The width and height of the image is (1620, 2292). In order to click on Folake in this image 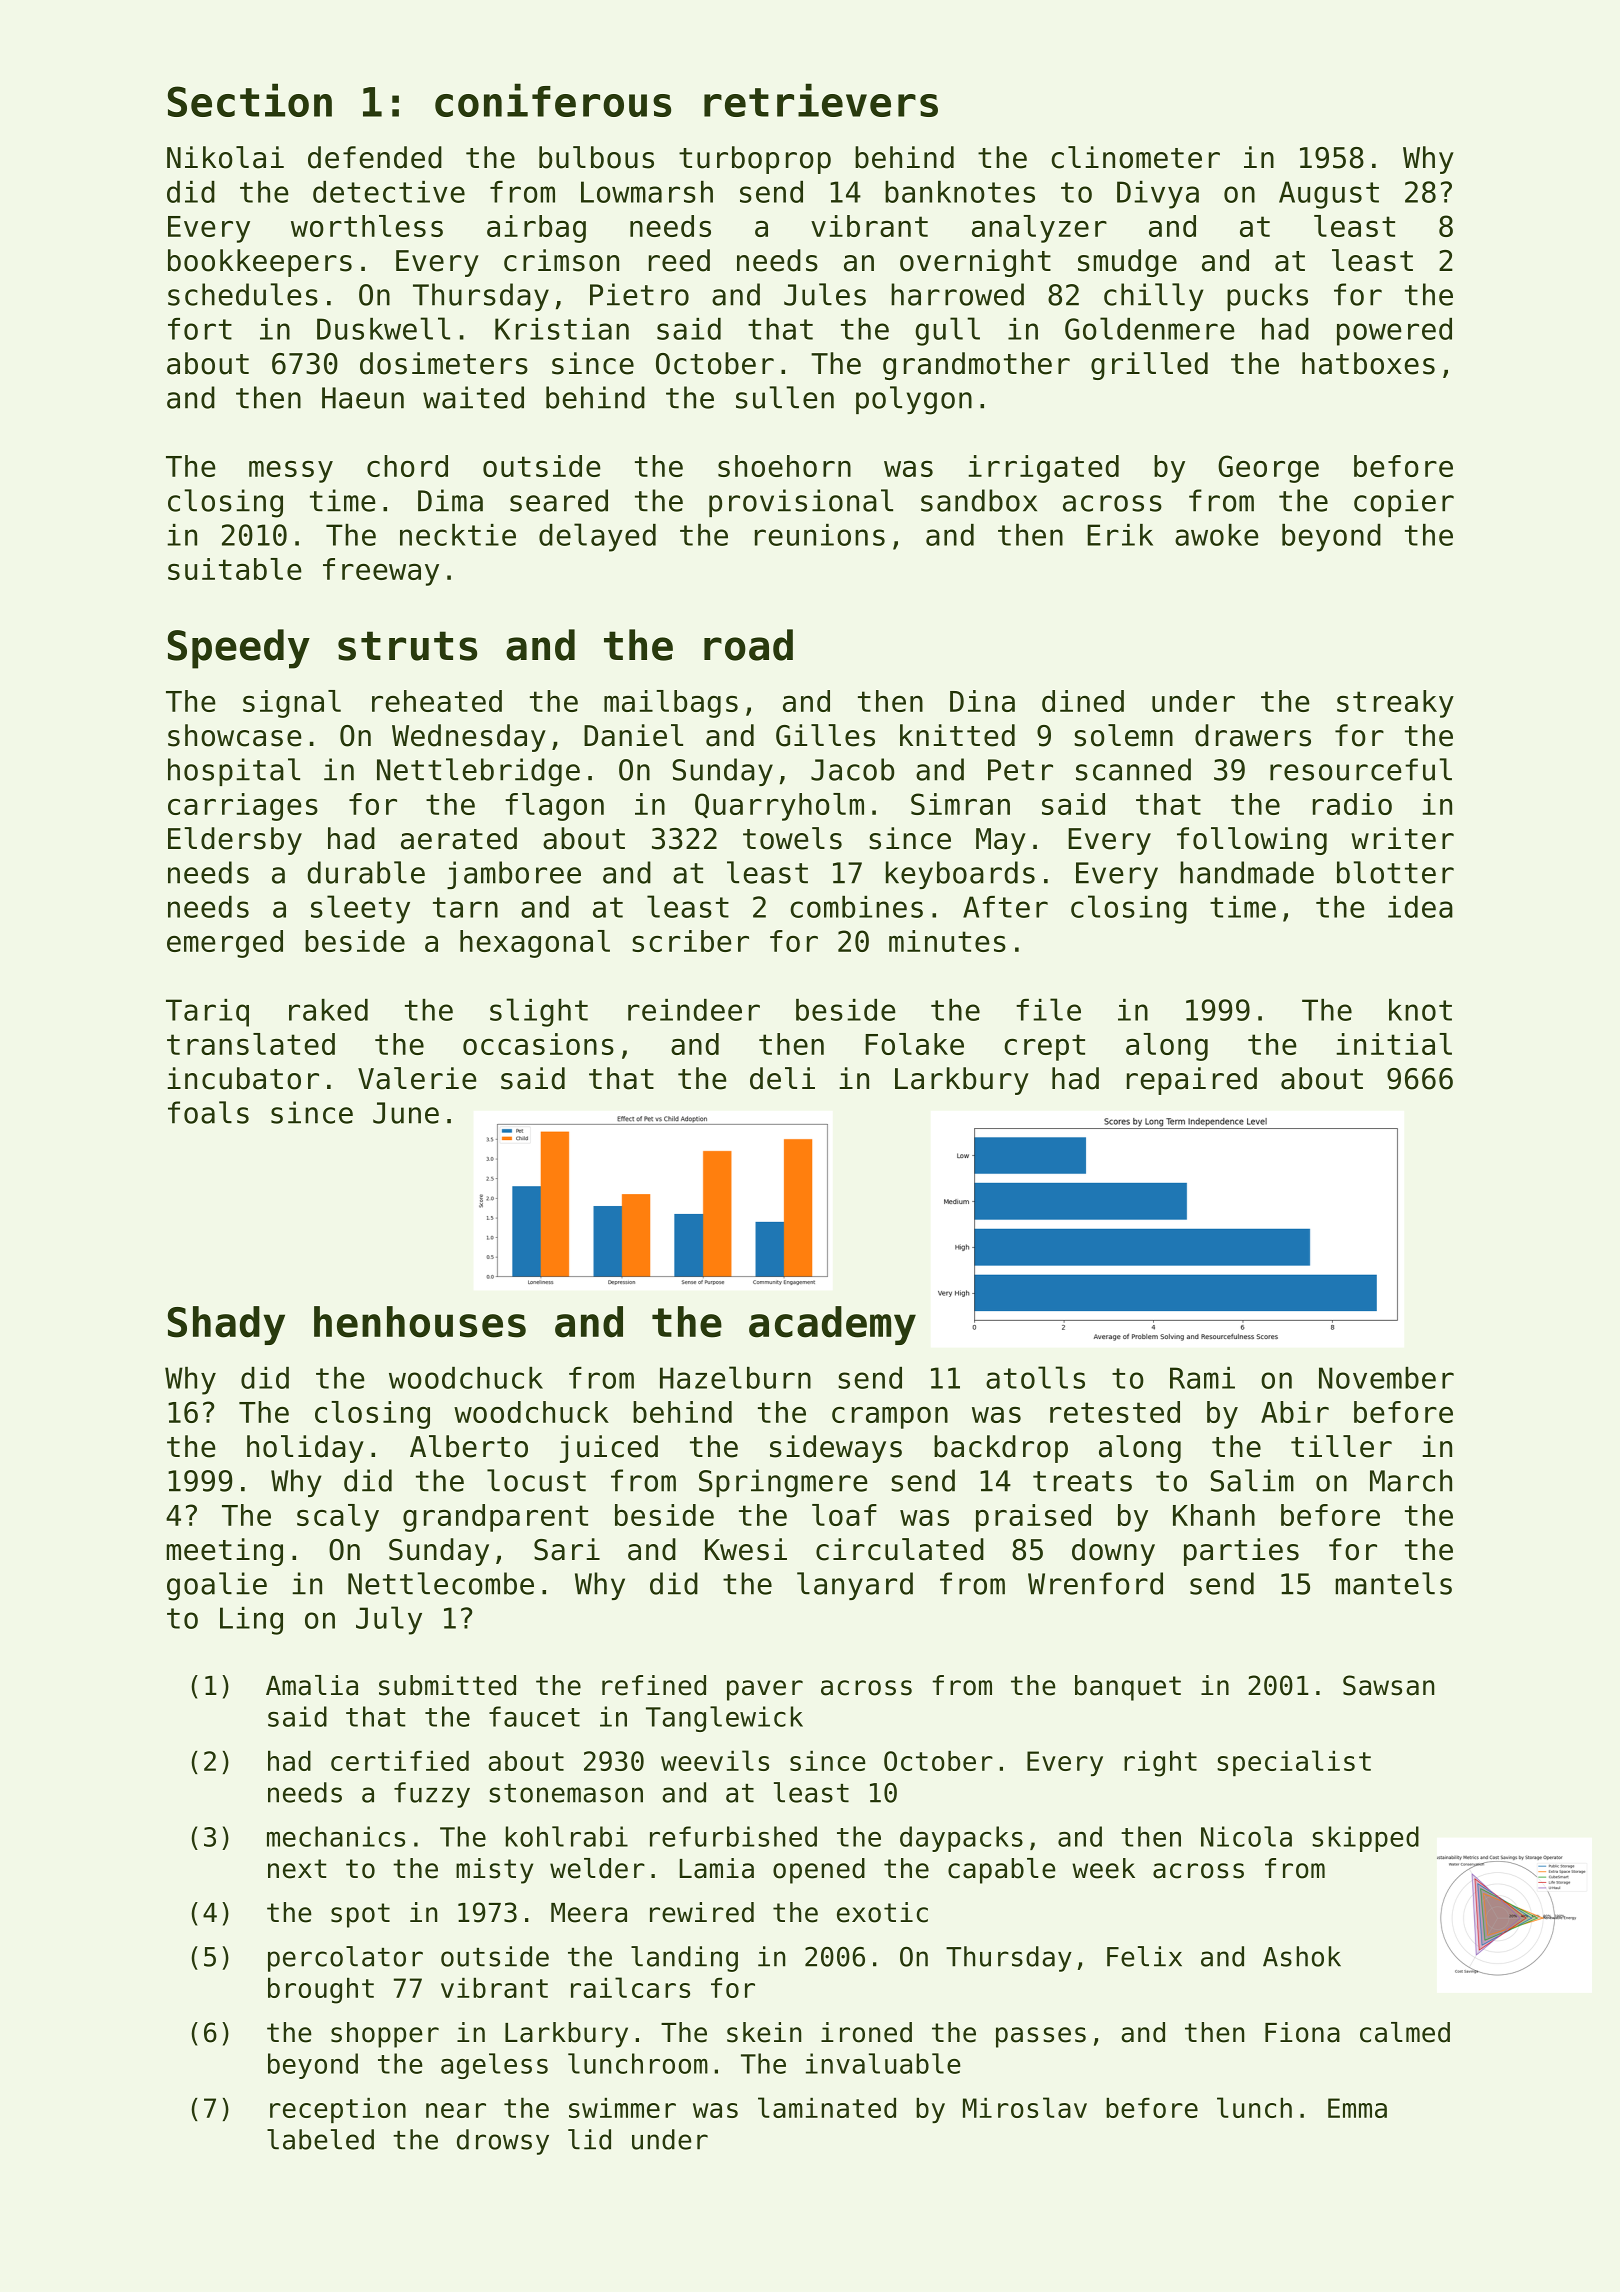, I will do `click(914, 1044)`.
